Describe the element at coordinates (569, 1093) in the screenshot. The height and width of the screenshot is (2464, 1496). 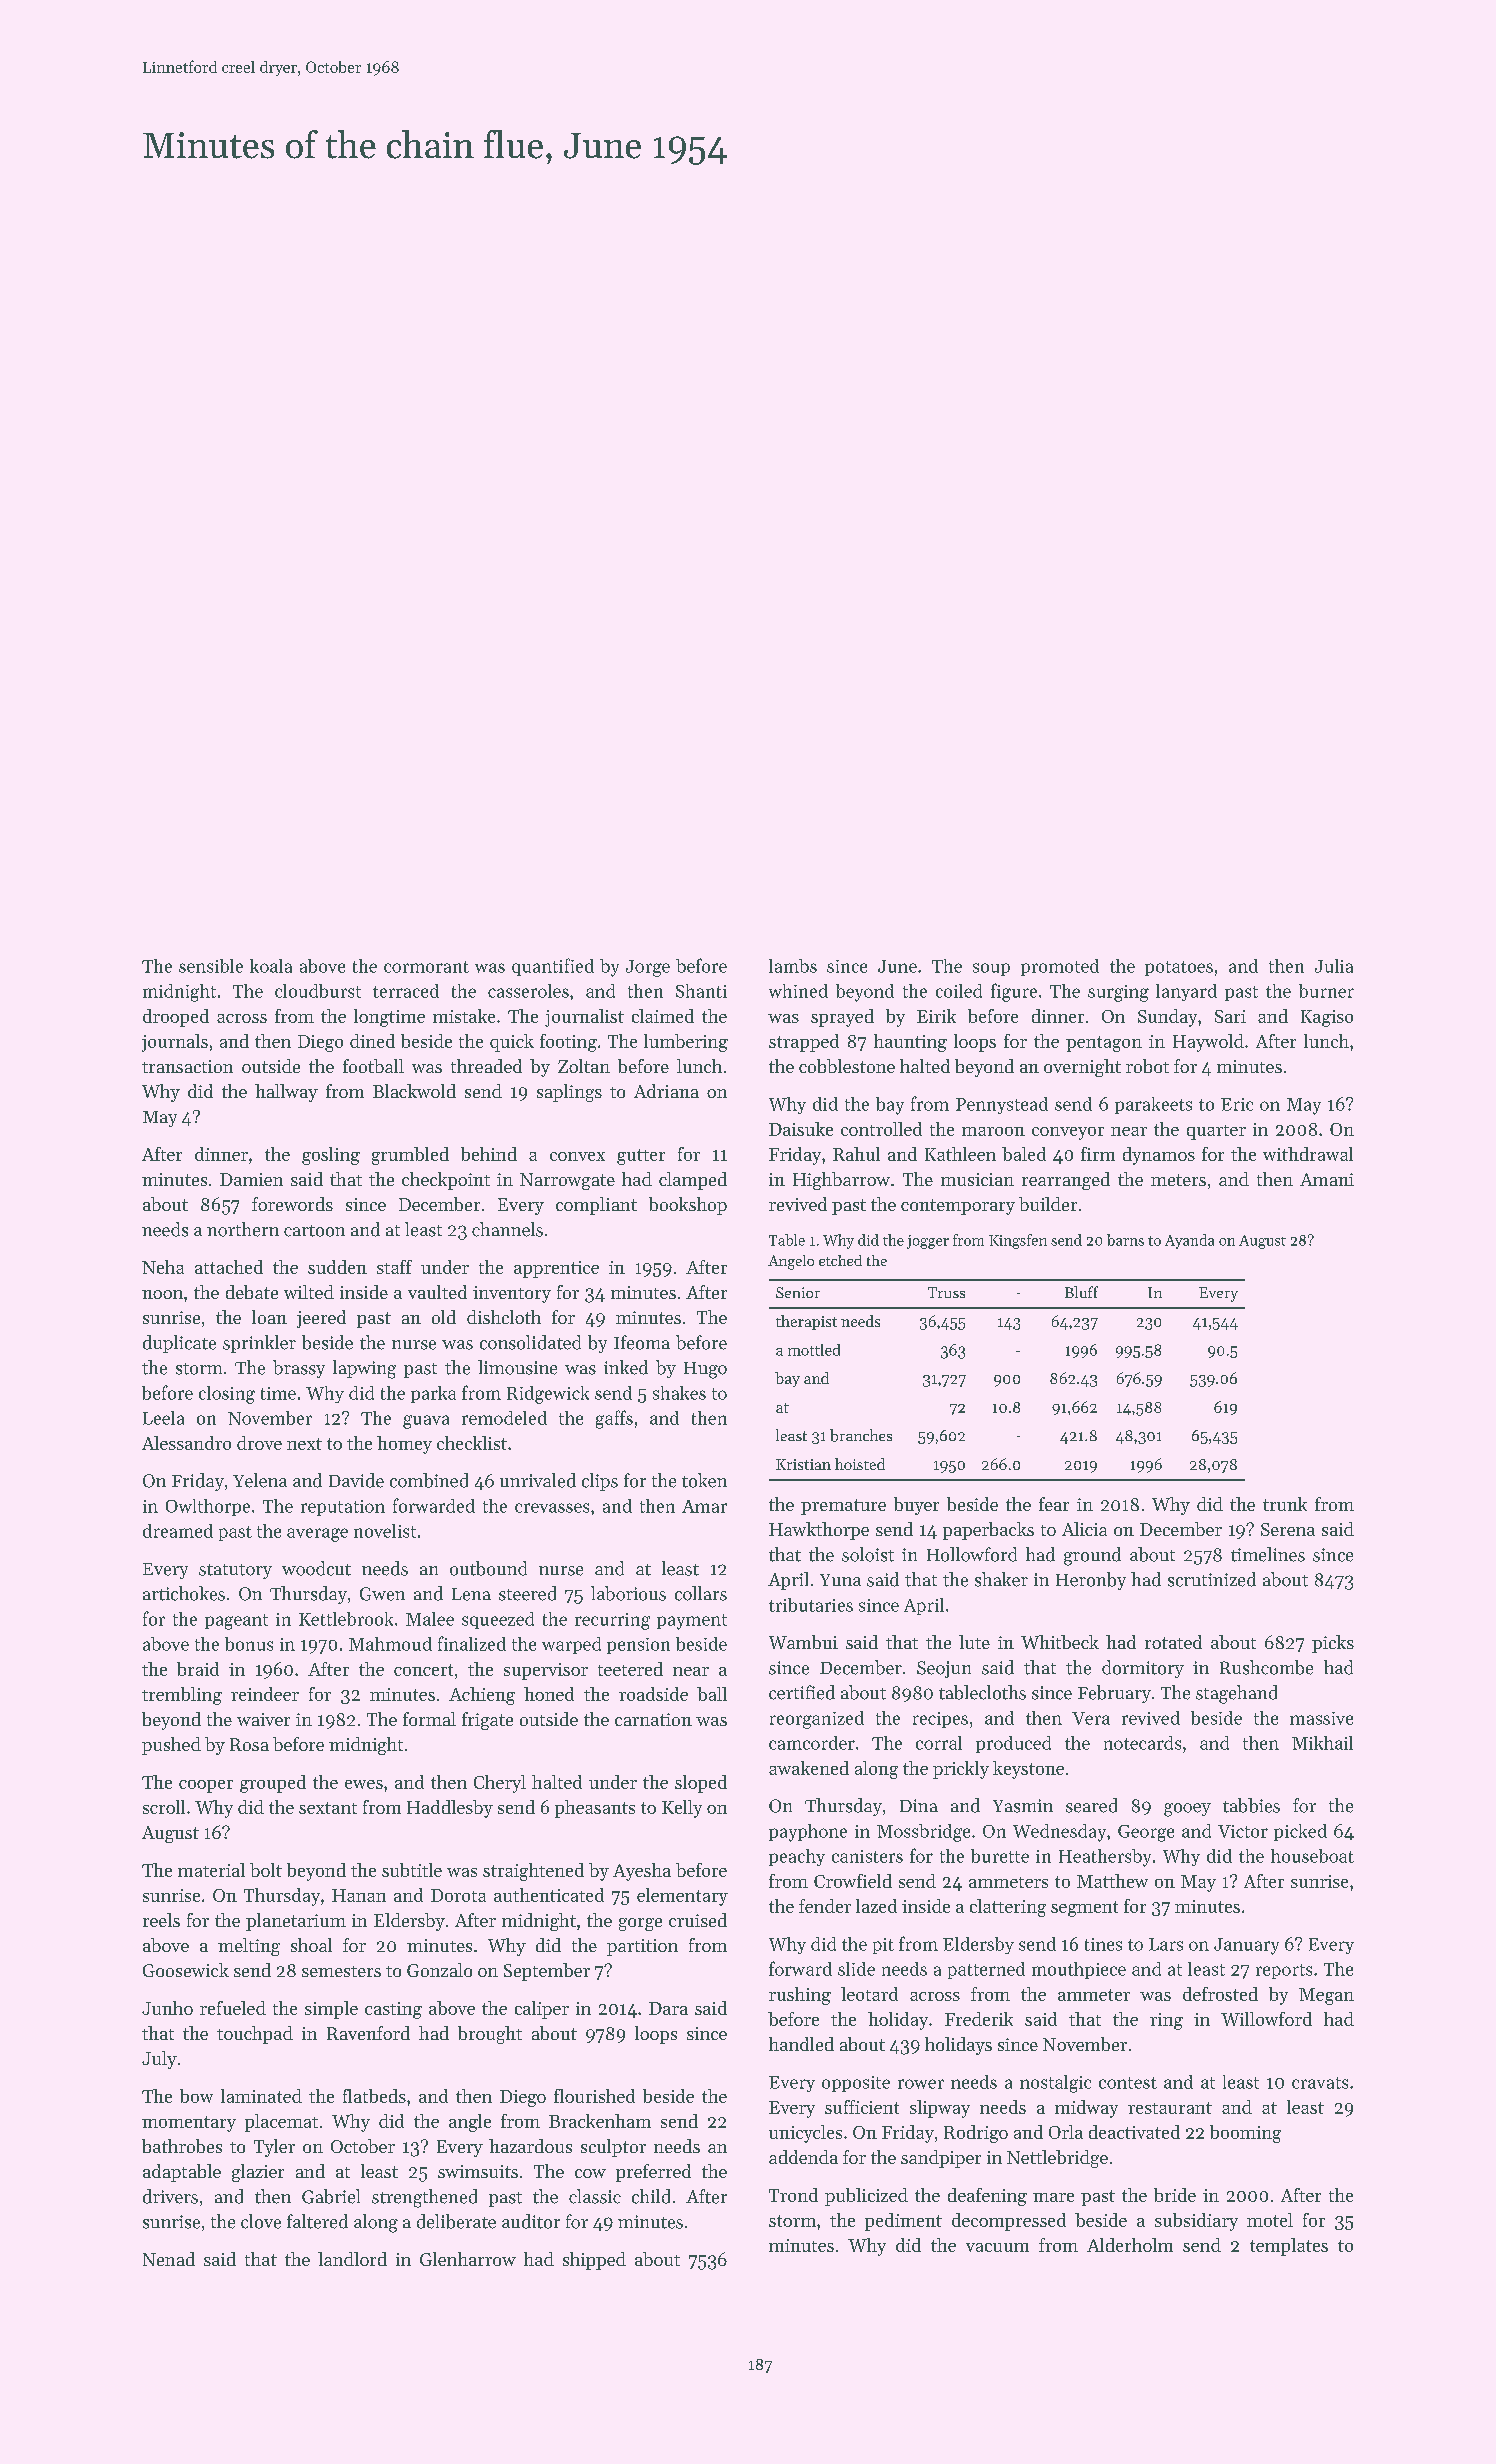
I see `saplings` at that location.
